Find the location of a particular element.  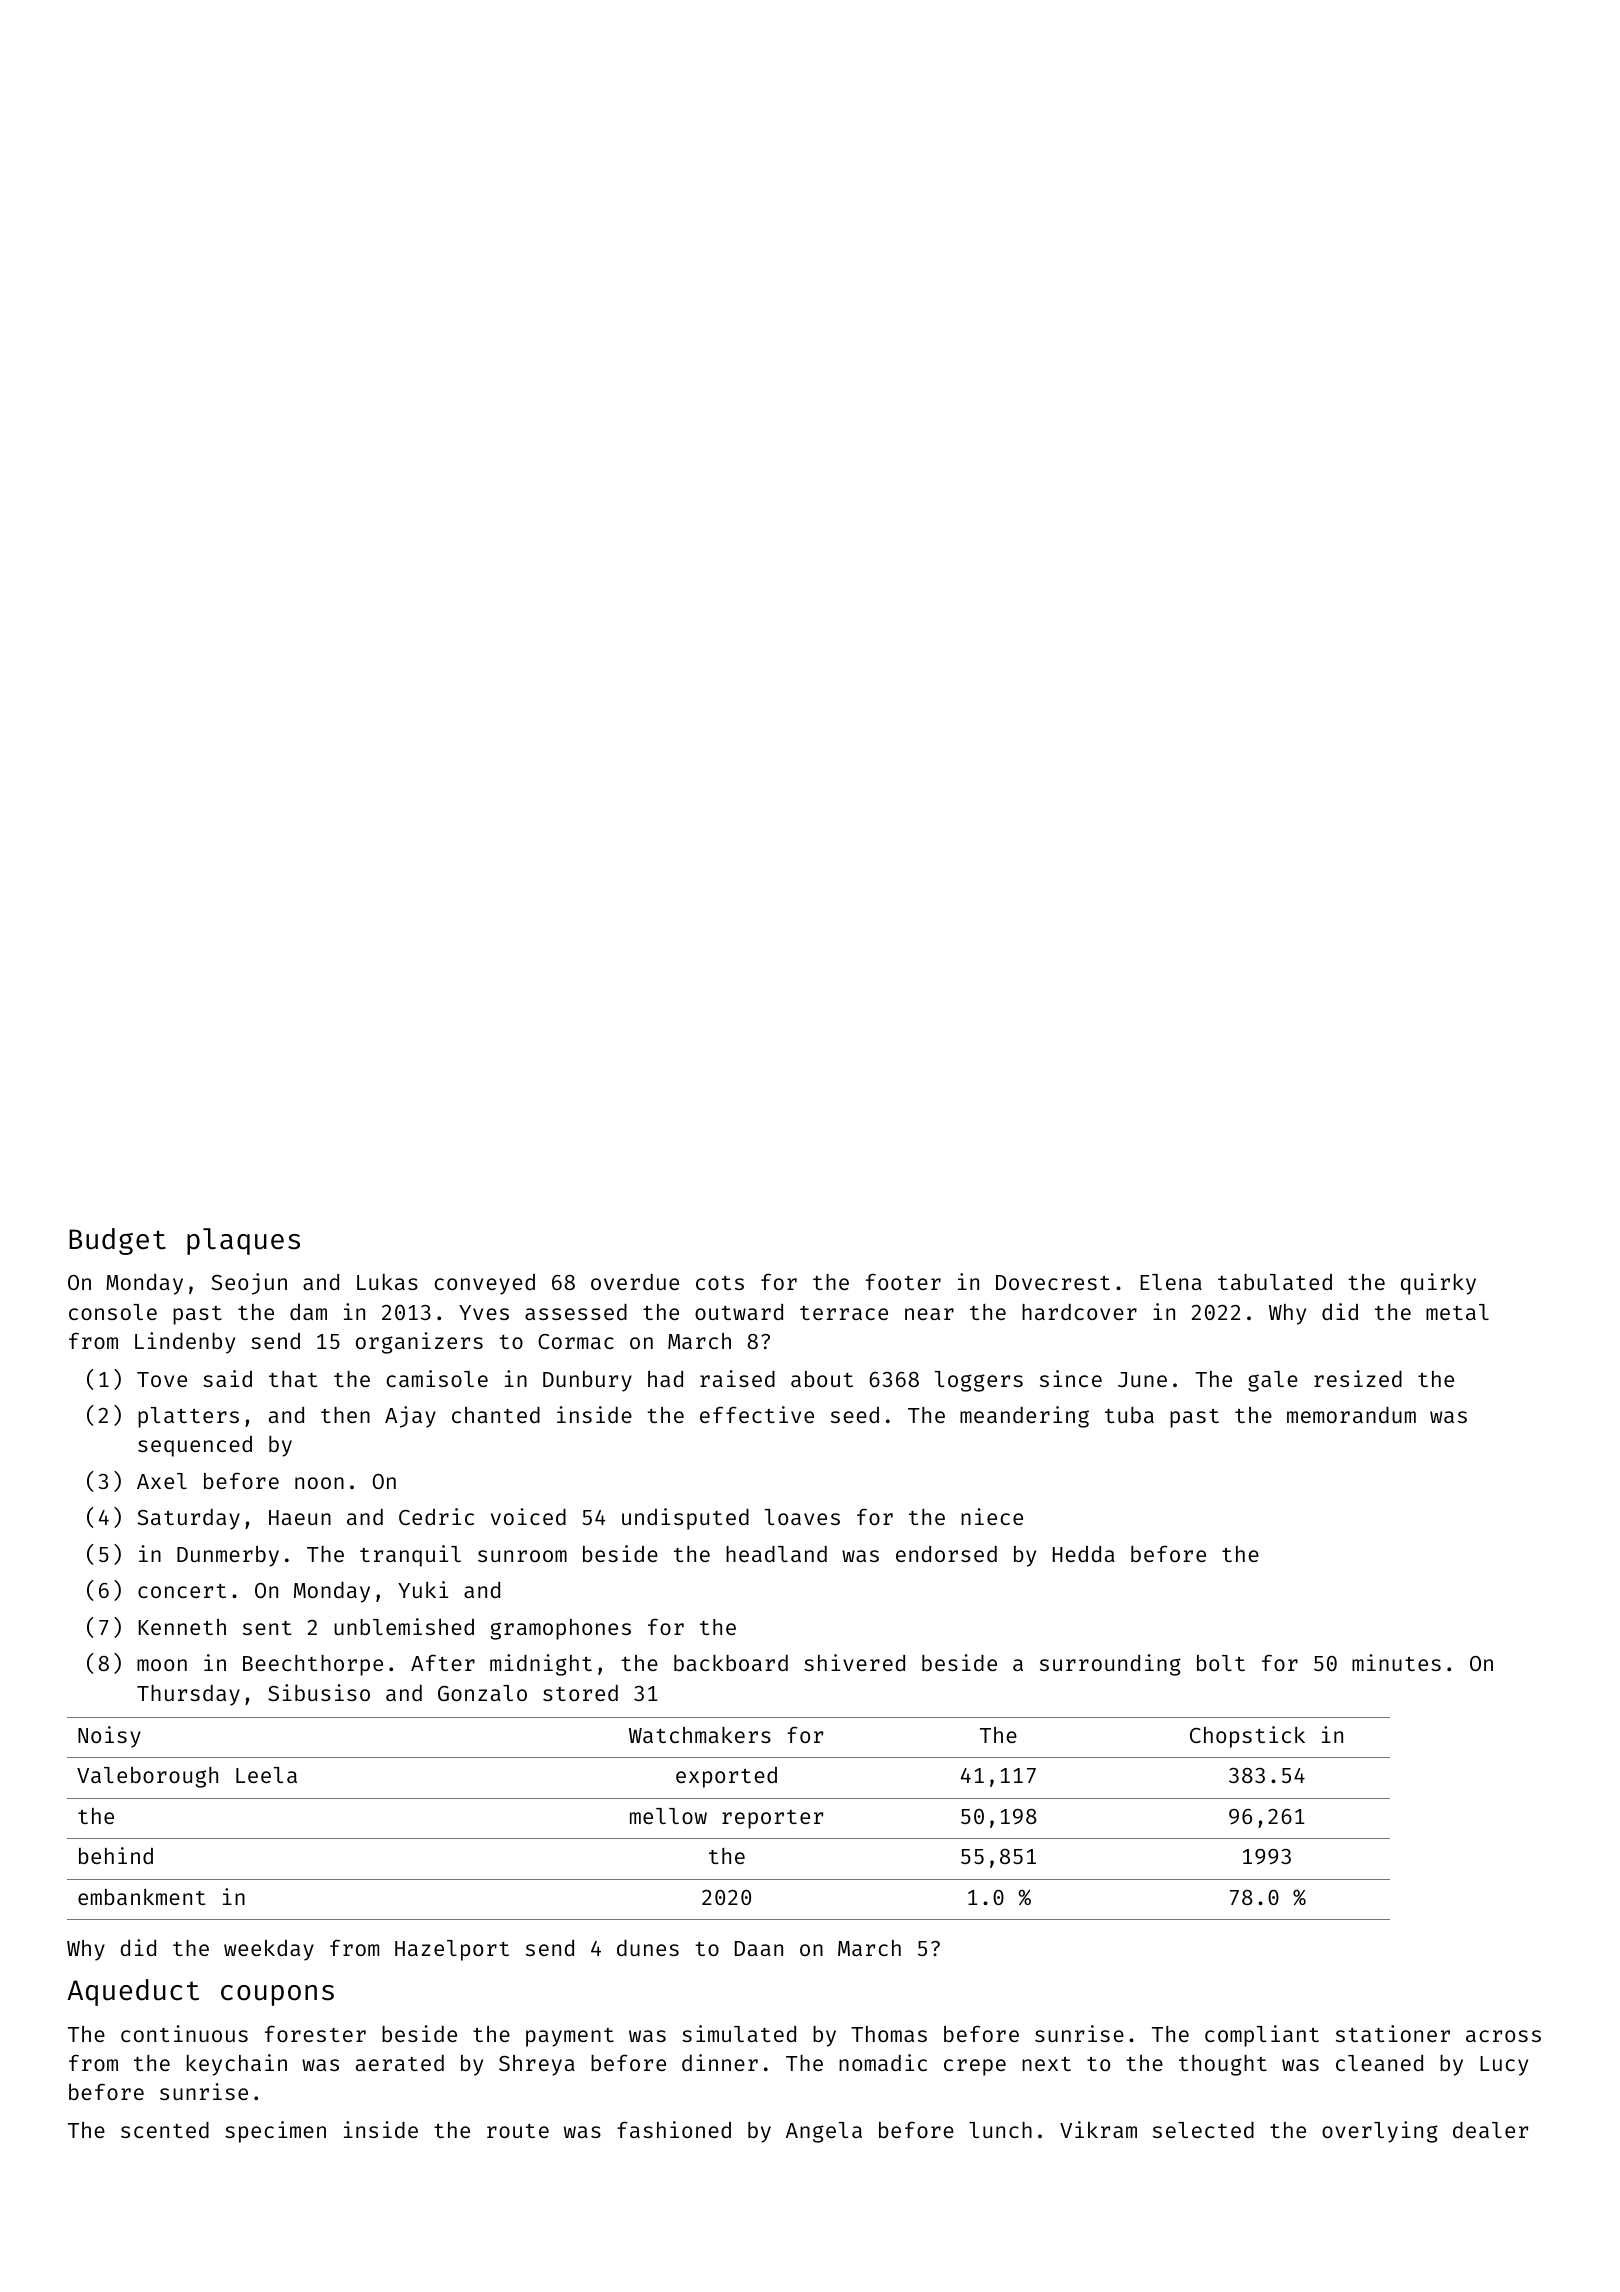

memorandum is located at coordinates (1351, 1415).
